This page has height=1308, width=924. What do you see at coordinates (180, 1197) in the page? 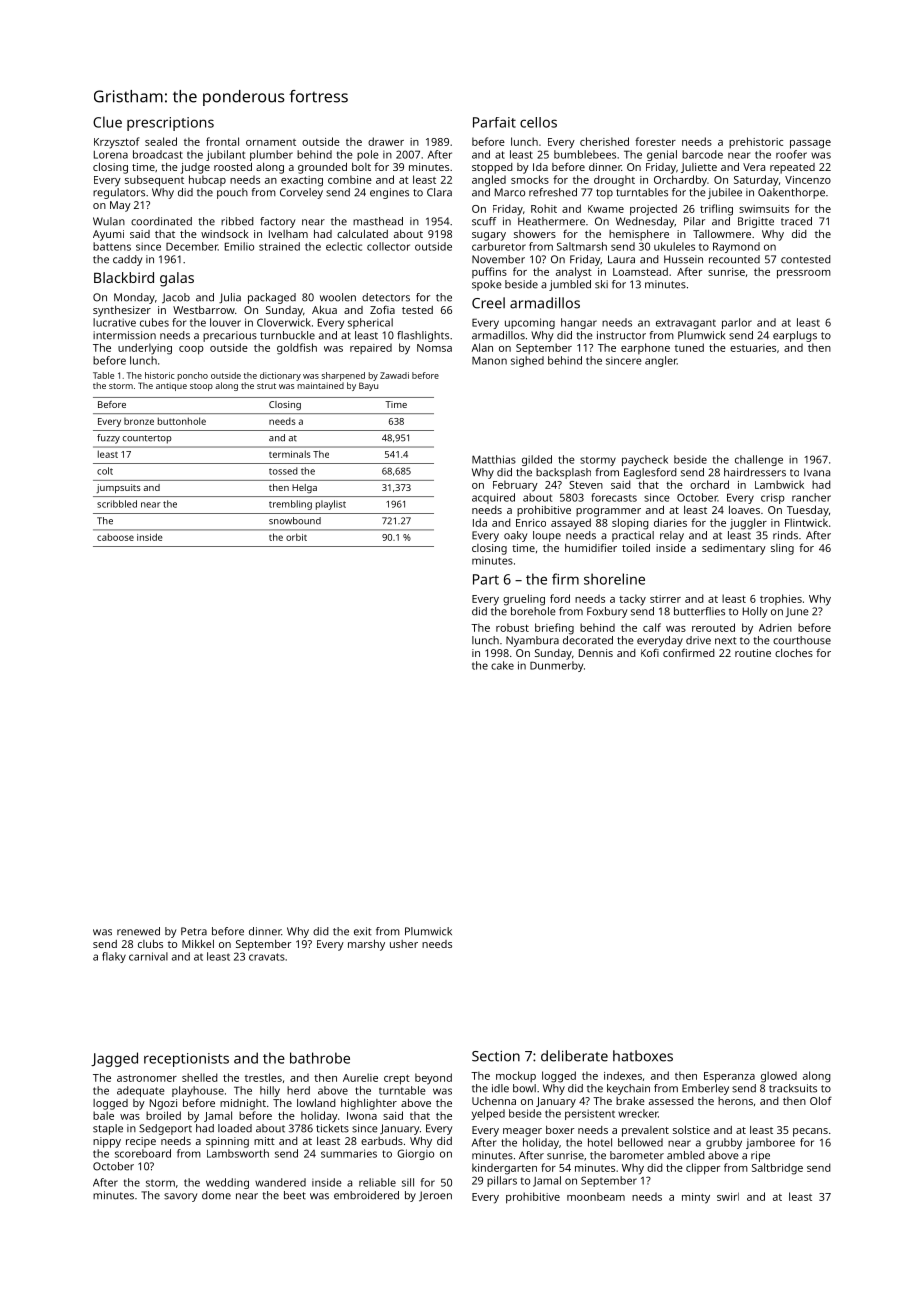
I see `savory` at bounding box center [180, 1197].
